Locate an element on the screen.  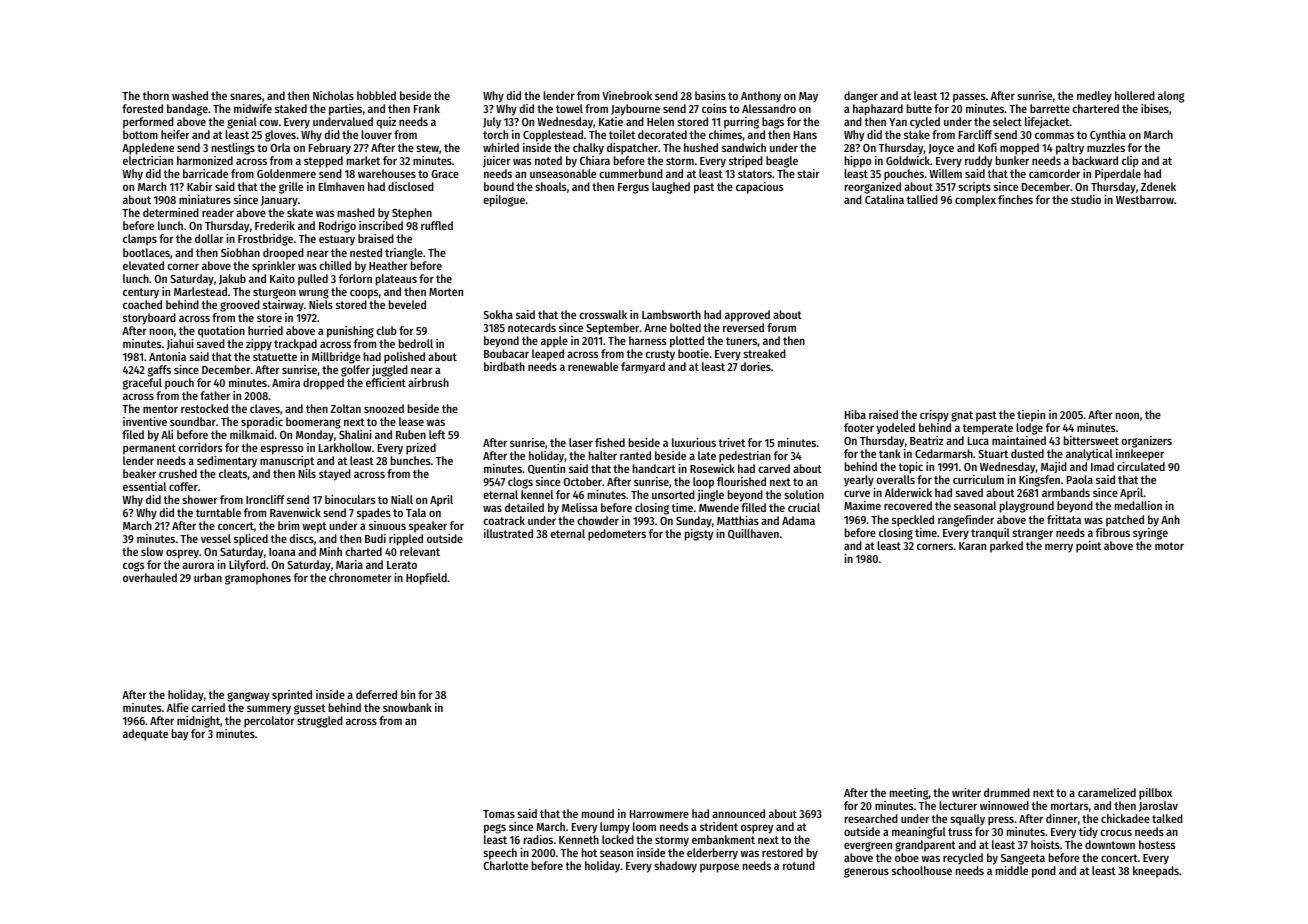
snares is located at coordinates (246, 96).
